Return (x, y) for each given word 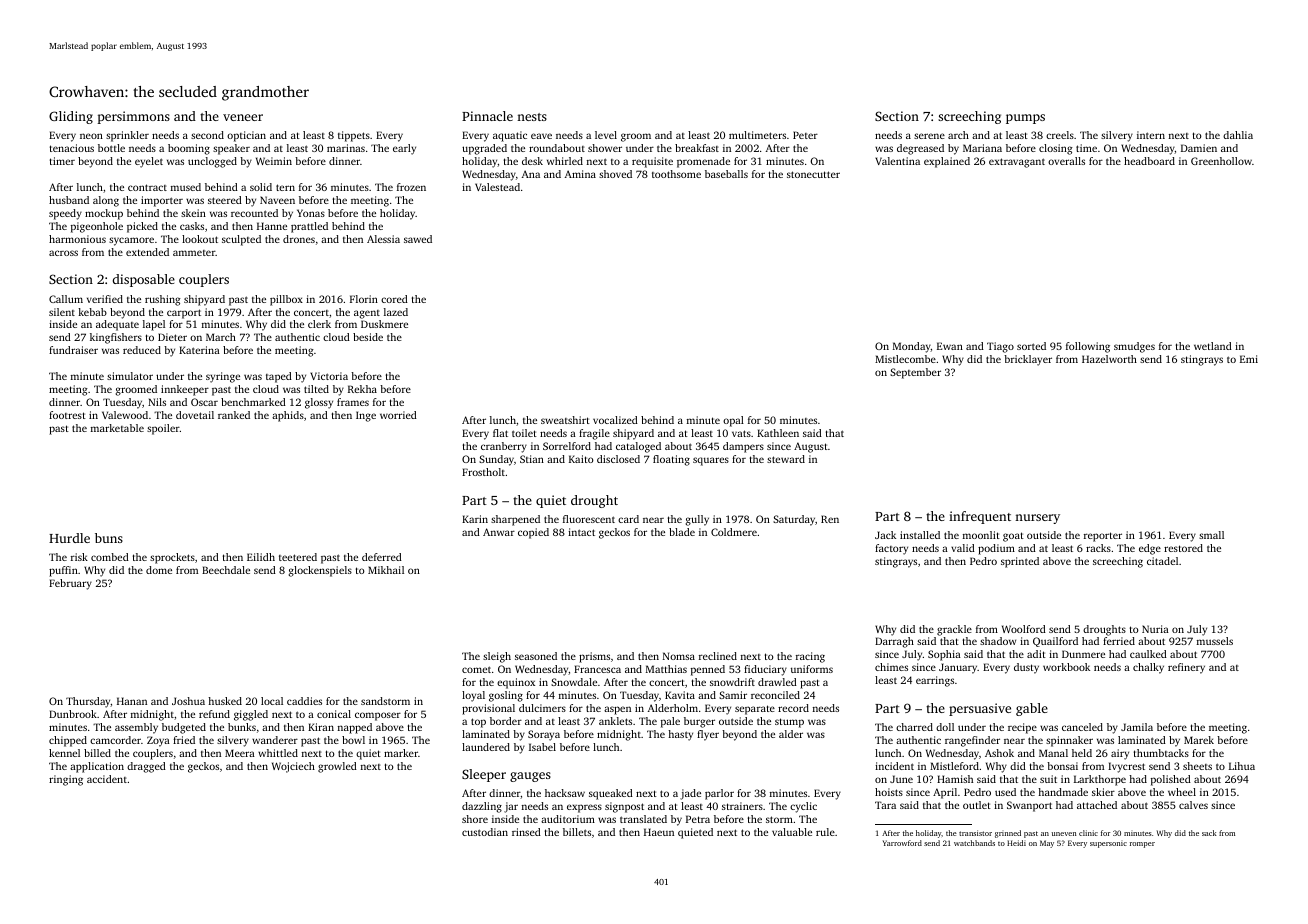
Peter (805, 135)
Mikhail (386, 570)
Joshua (188, 701)
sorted (1031, 346)
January (958, 668)
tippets (354, 136)
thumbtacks (1161, 753)
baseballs (726, 174)
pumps (1025, 119)
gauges (530, 777)
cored (394, 299)
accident (107, 779)
